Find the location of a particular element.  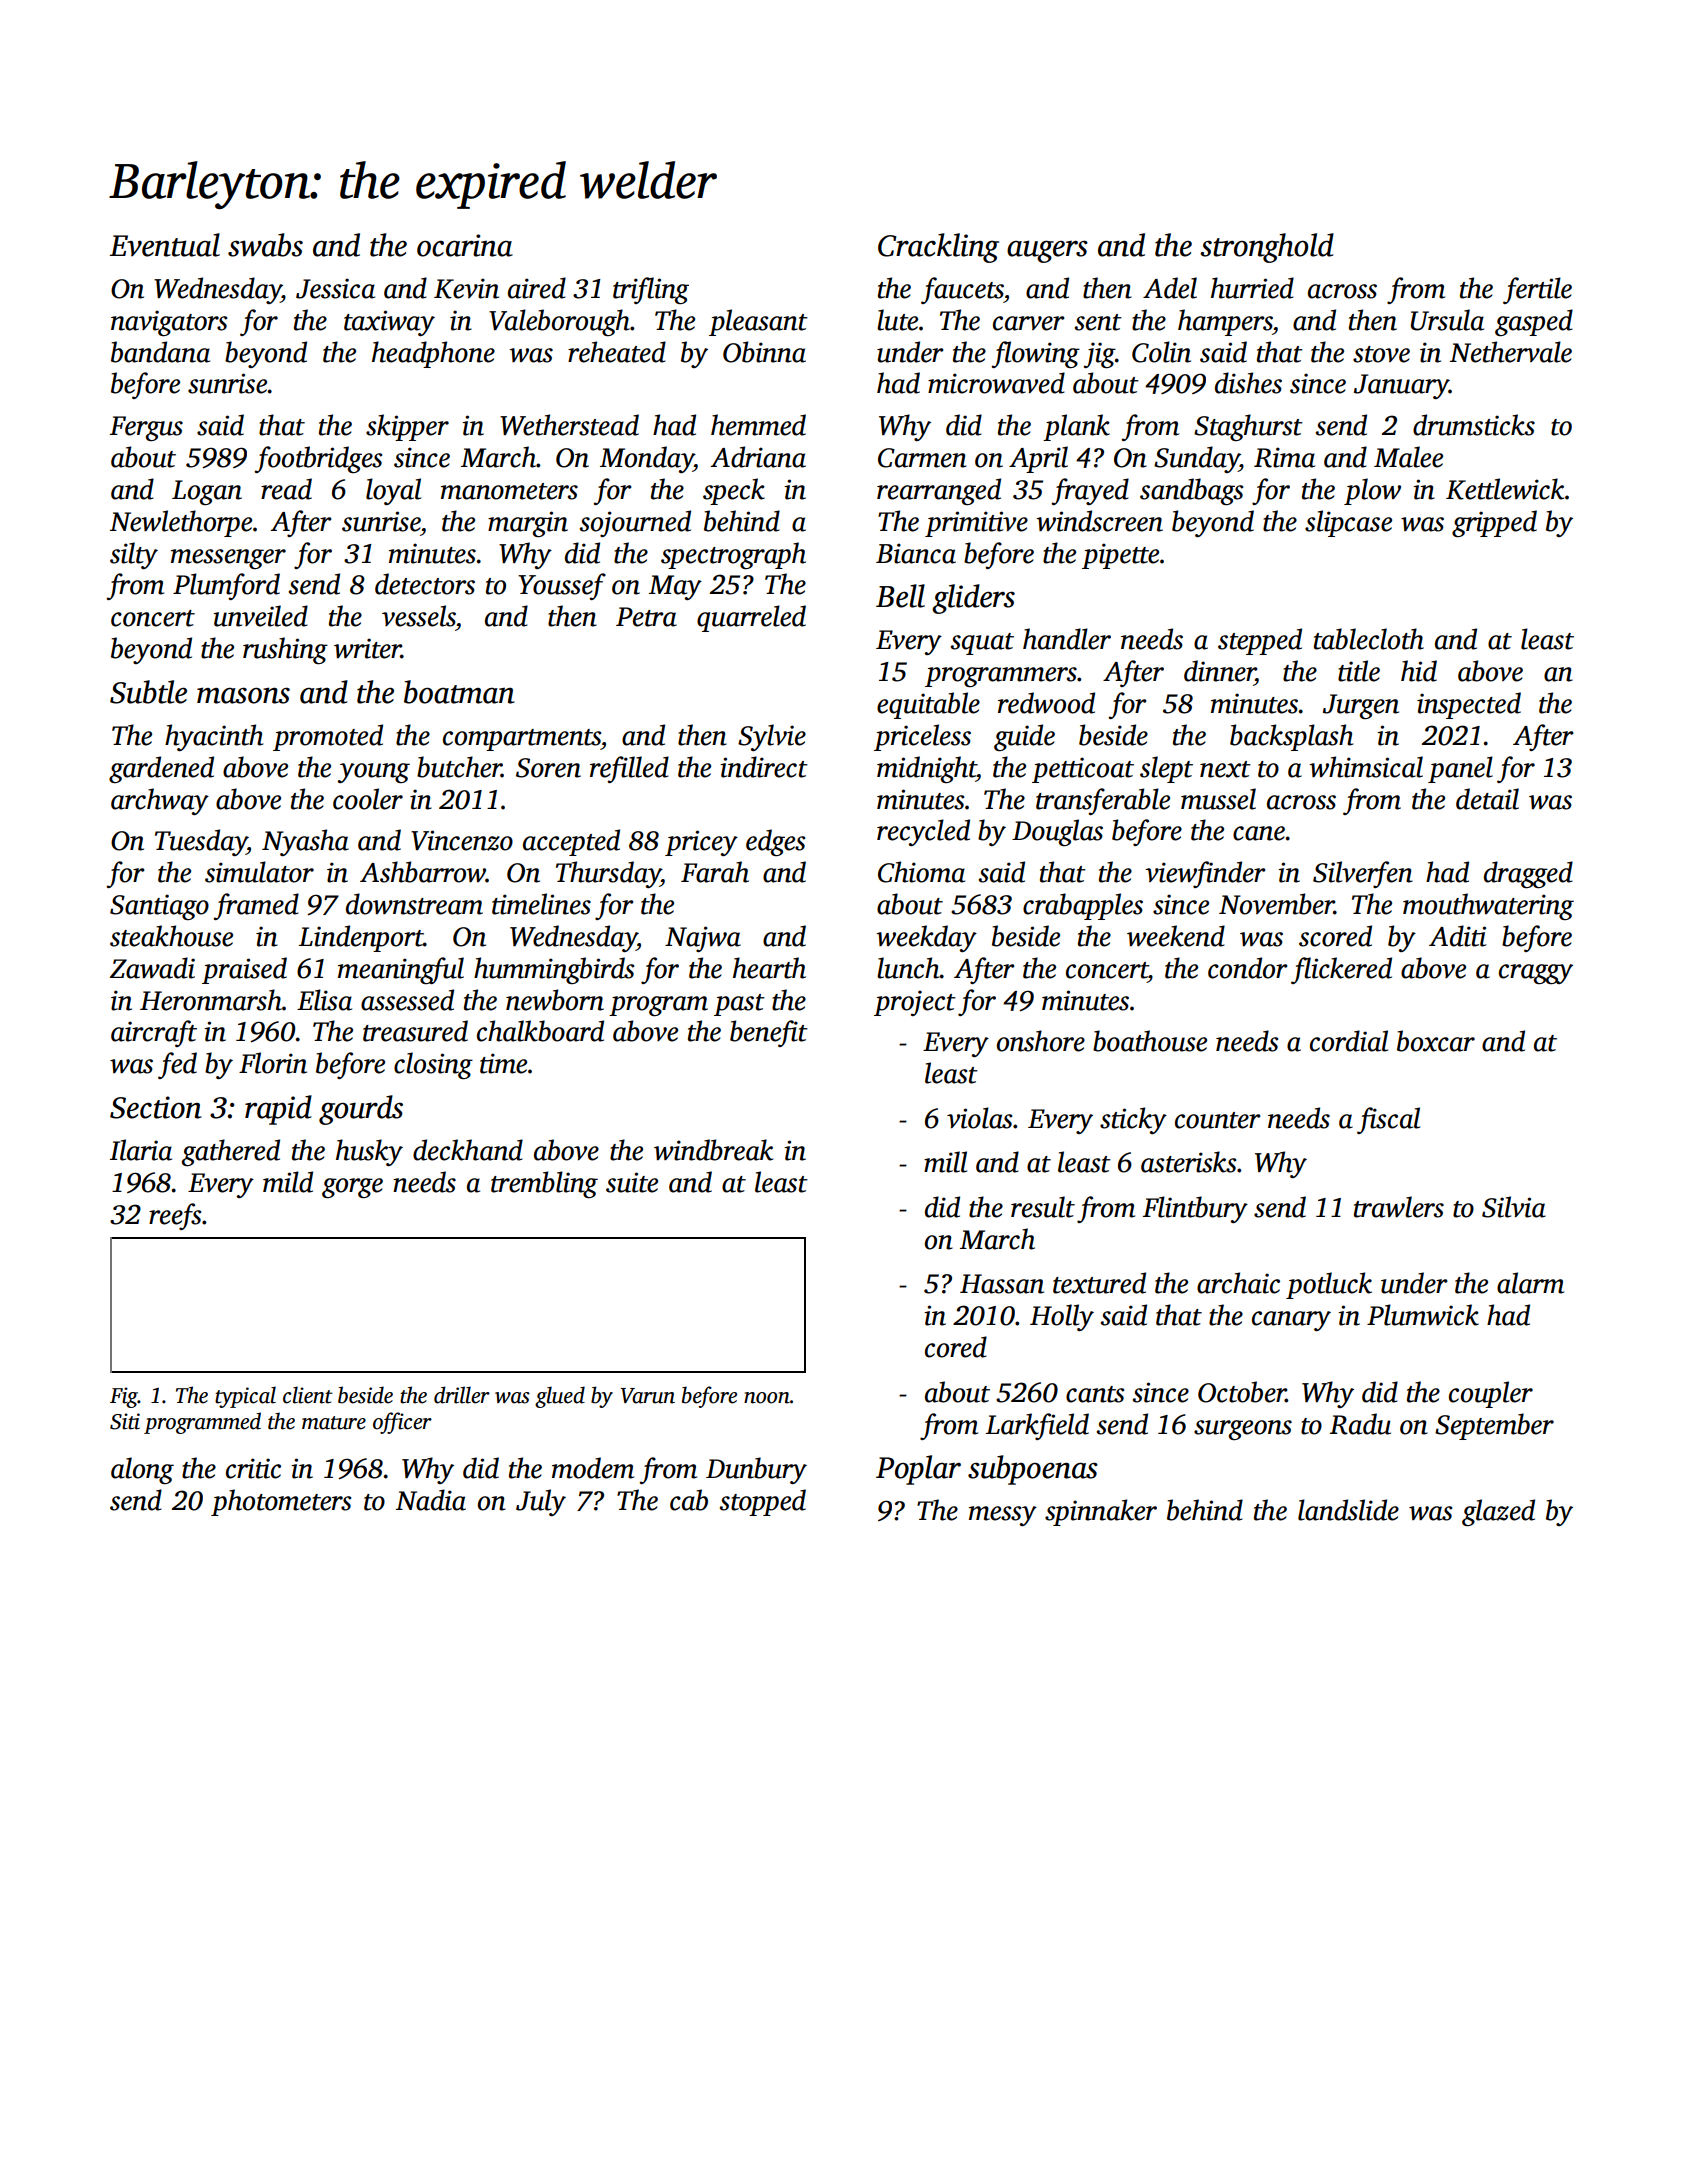

fertile is located at coordinates (1537, 290).
